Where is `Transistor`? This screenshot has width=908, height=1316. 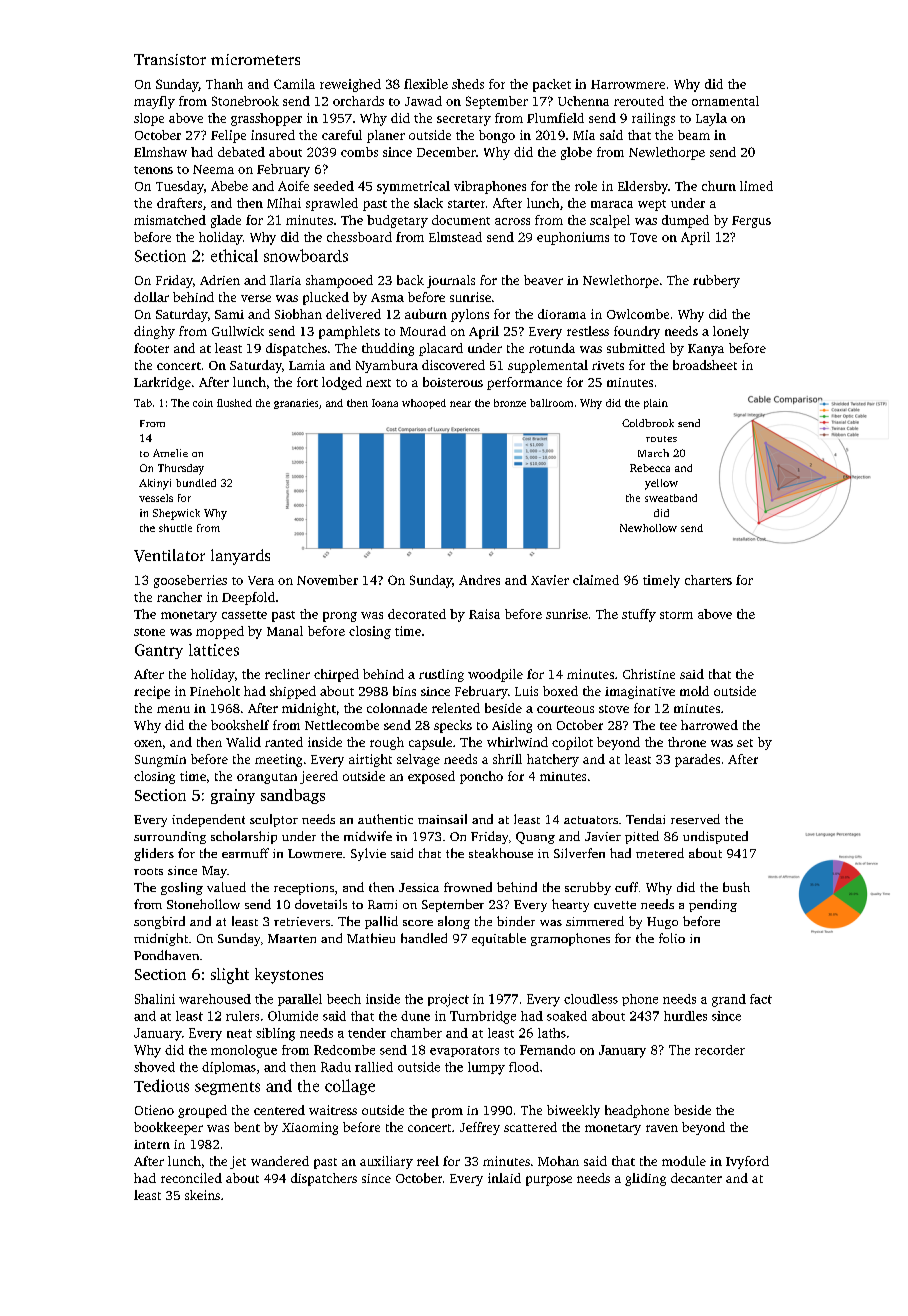
Transistor is located at coordinates (170, 59).
